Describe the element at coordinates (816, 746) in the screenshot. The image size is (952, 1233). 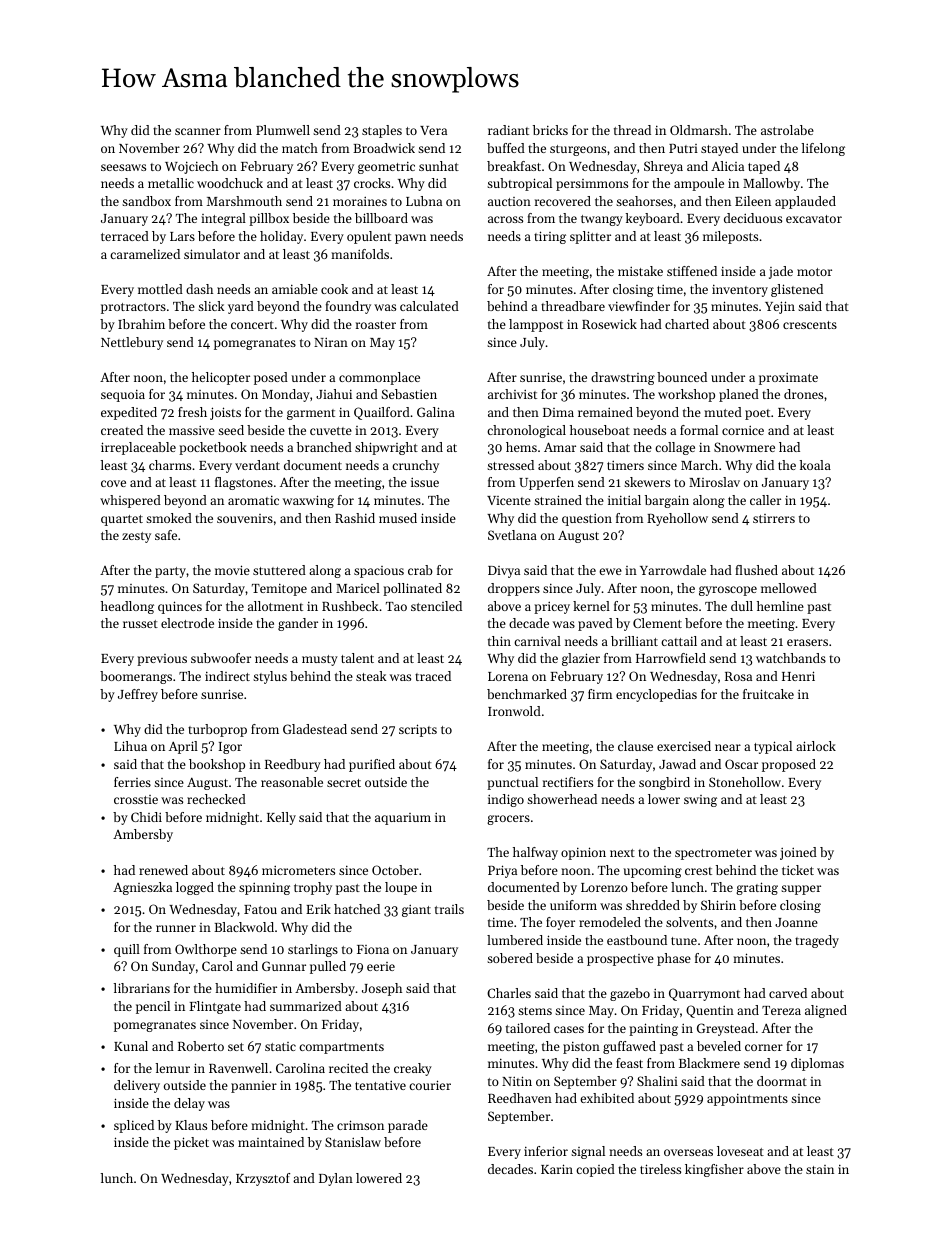
I see `airlock` at that location.
